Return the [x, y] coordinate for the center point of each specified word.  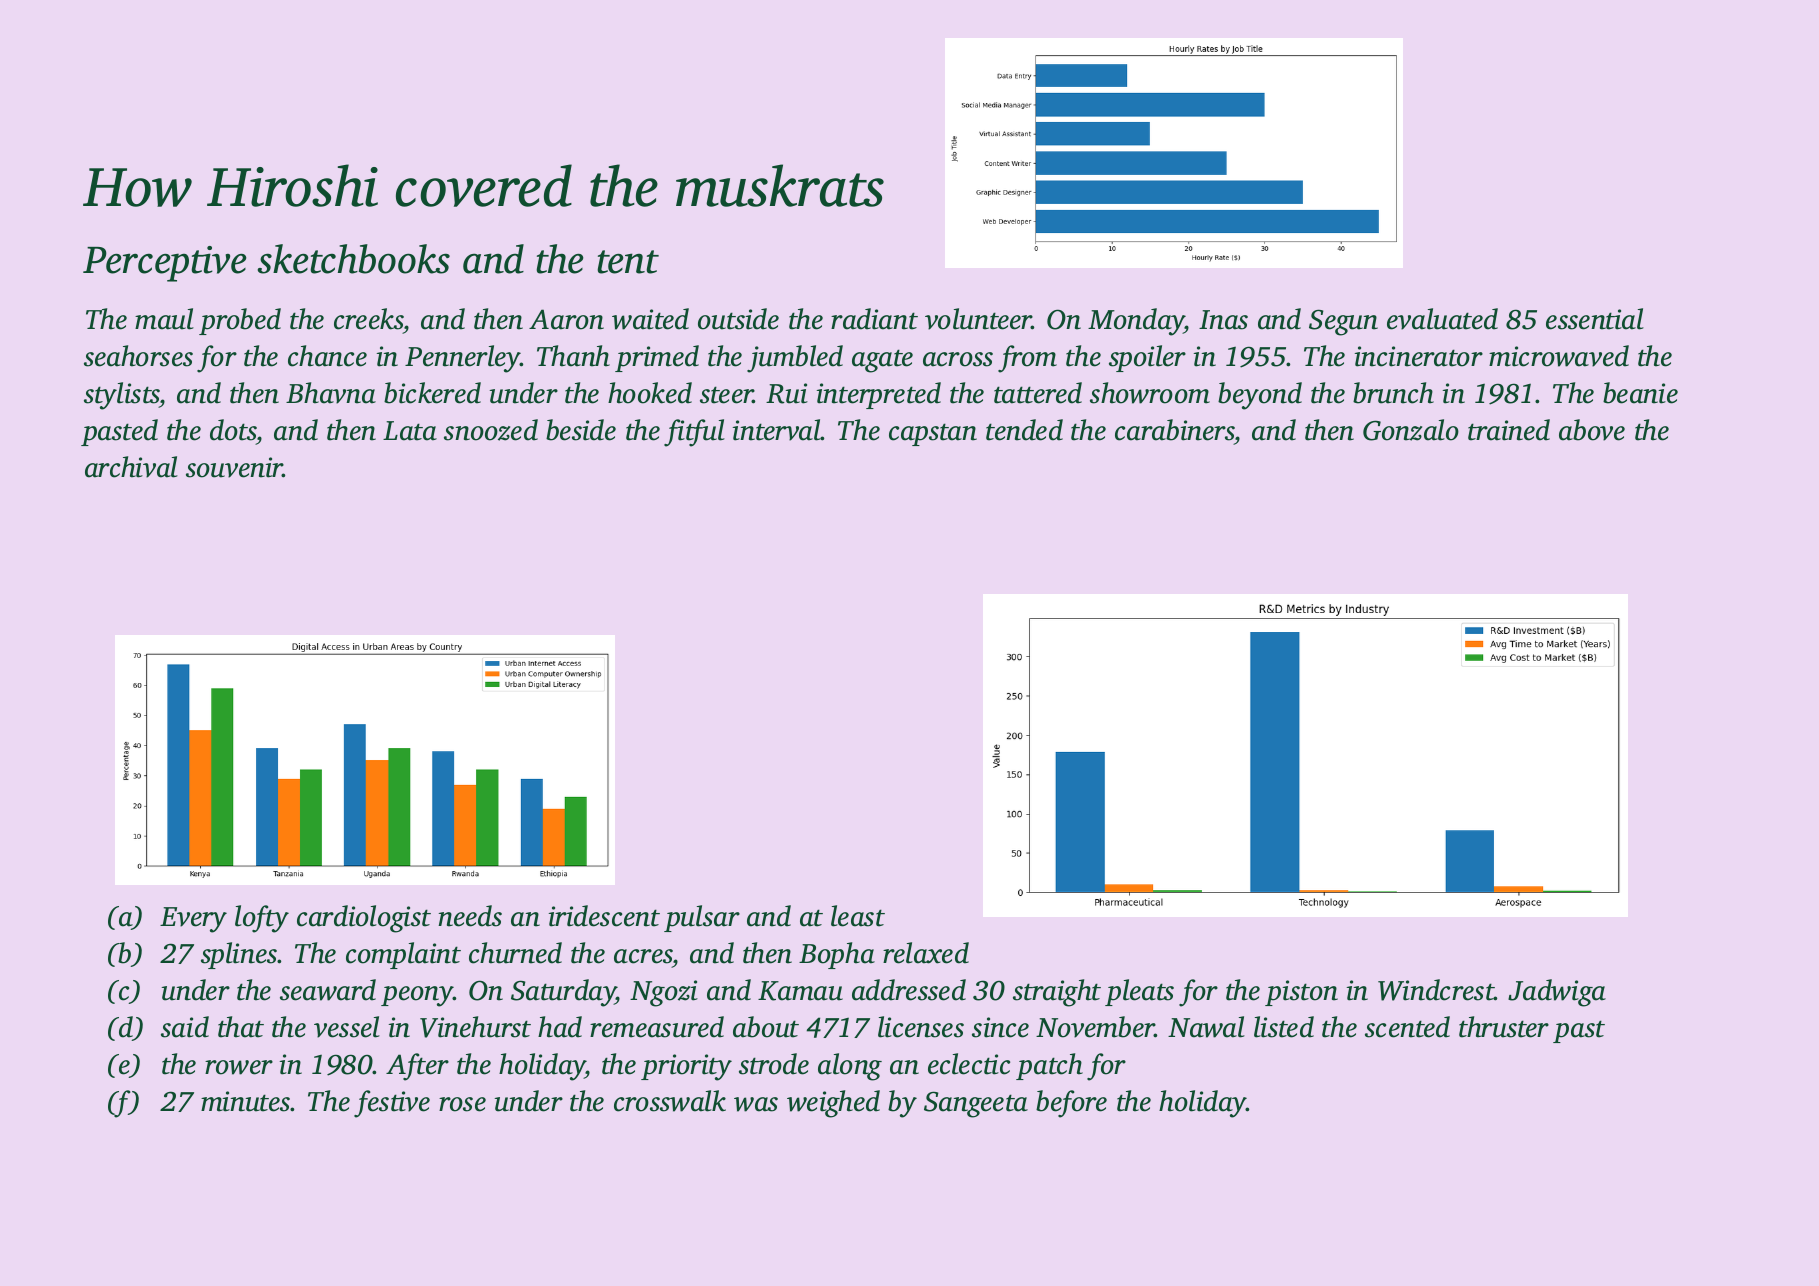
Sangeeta [976, 1104]
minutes [246, 1101]
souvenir [234, 467]
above [1592, 430]
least [858, 916]
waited [650, 319]
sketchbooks [354, 259]
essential [1595, 319]
